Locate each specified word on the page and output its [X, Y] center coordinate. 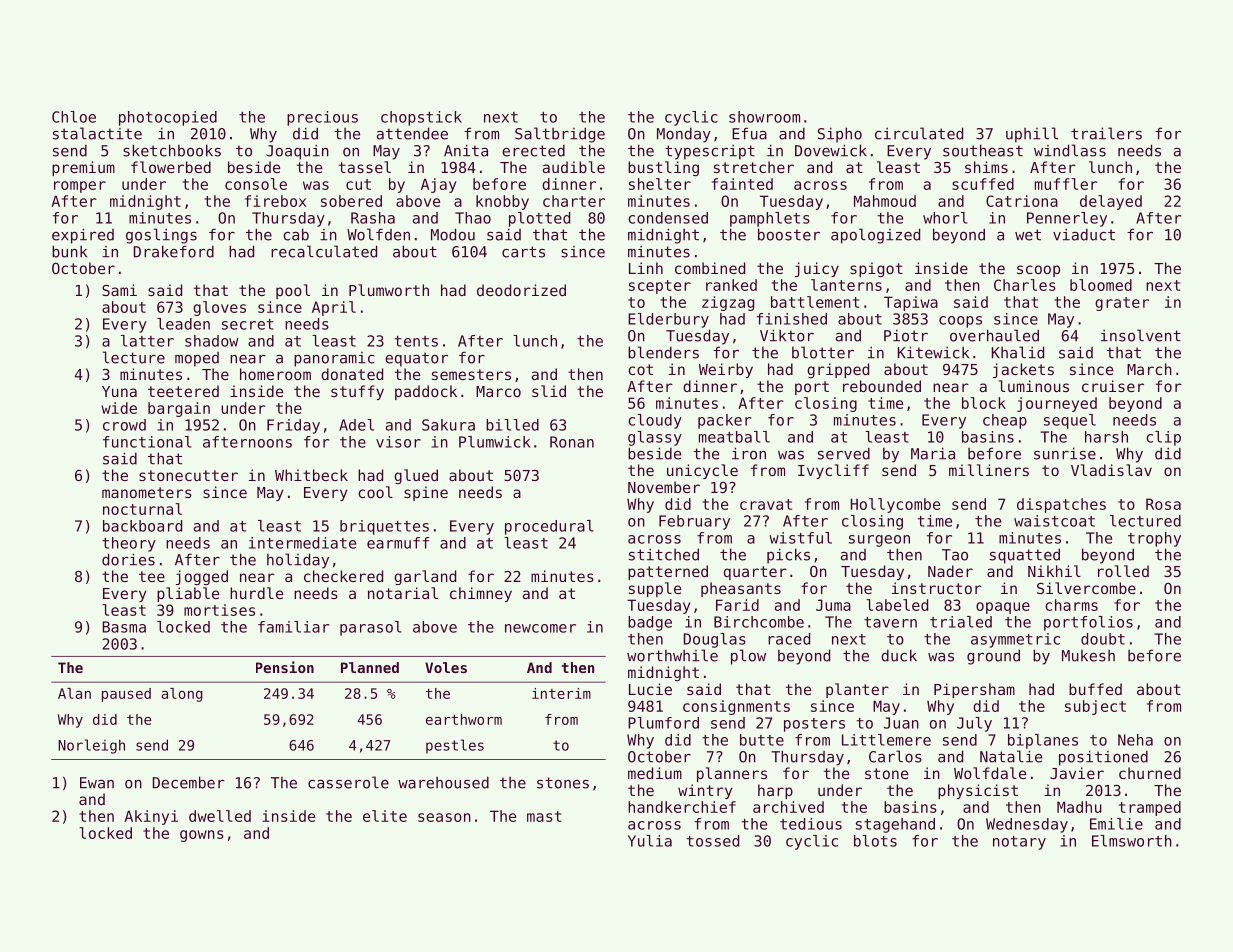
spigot [876, 269]
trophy [1154, 539]
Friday [293, 426]
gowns [202, 836]
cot [640, 369]
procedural [549, 527]
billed [512, 425]
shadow [211, 341]
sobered [351, 201]
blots [875, 841]
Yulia [650, 841]
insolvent [1141, 335]
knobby [502, 202]
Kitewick [933, 352]
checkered [343, 576]
